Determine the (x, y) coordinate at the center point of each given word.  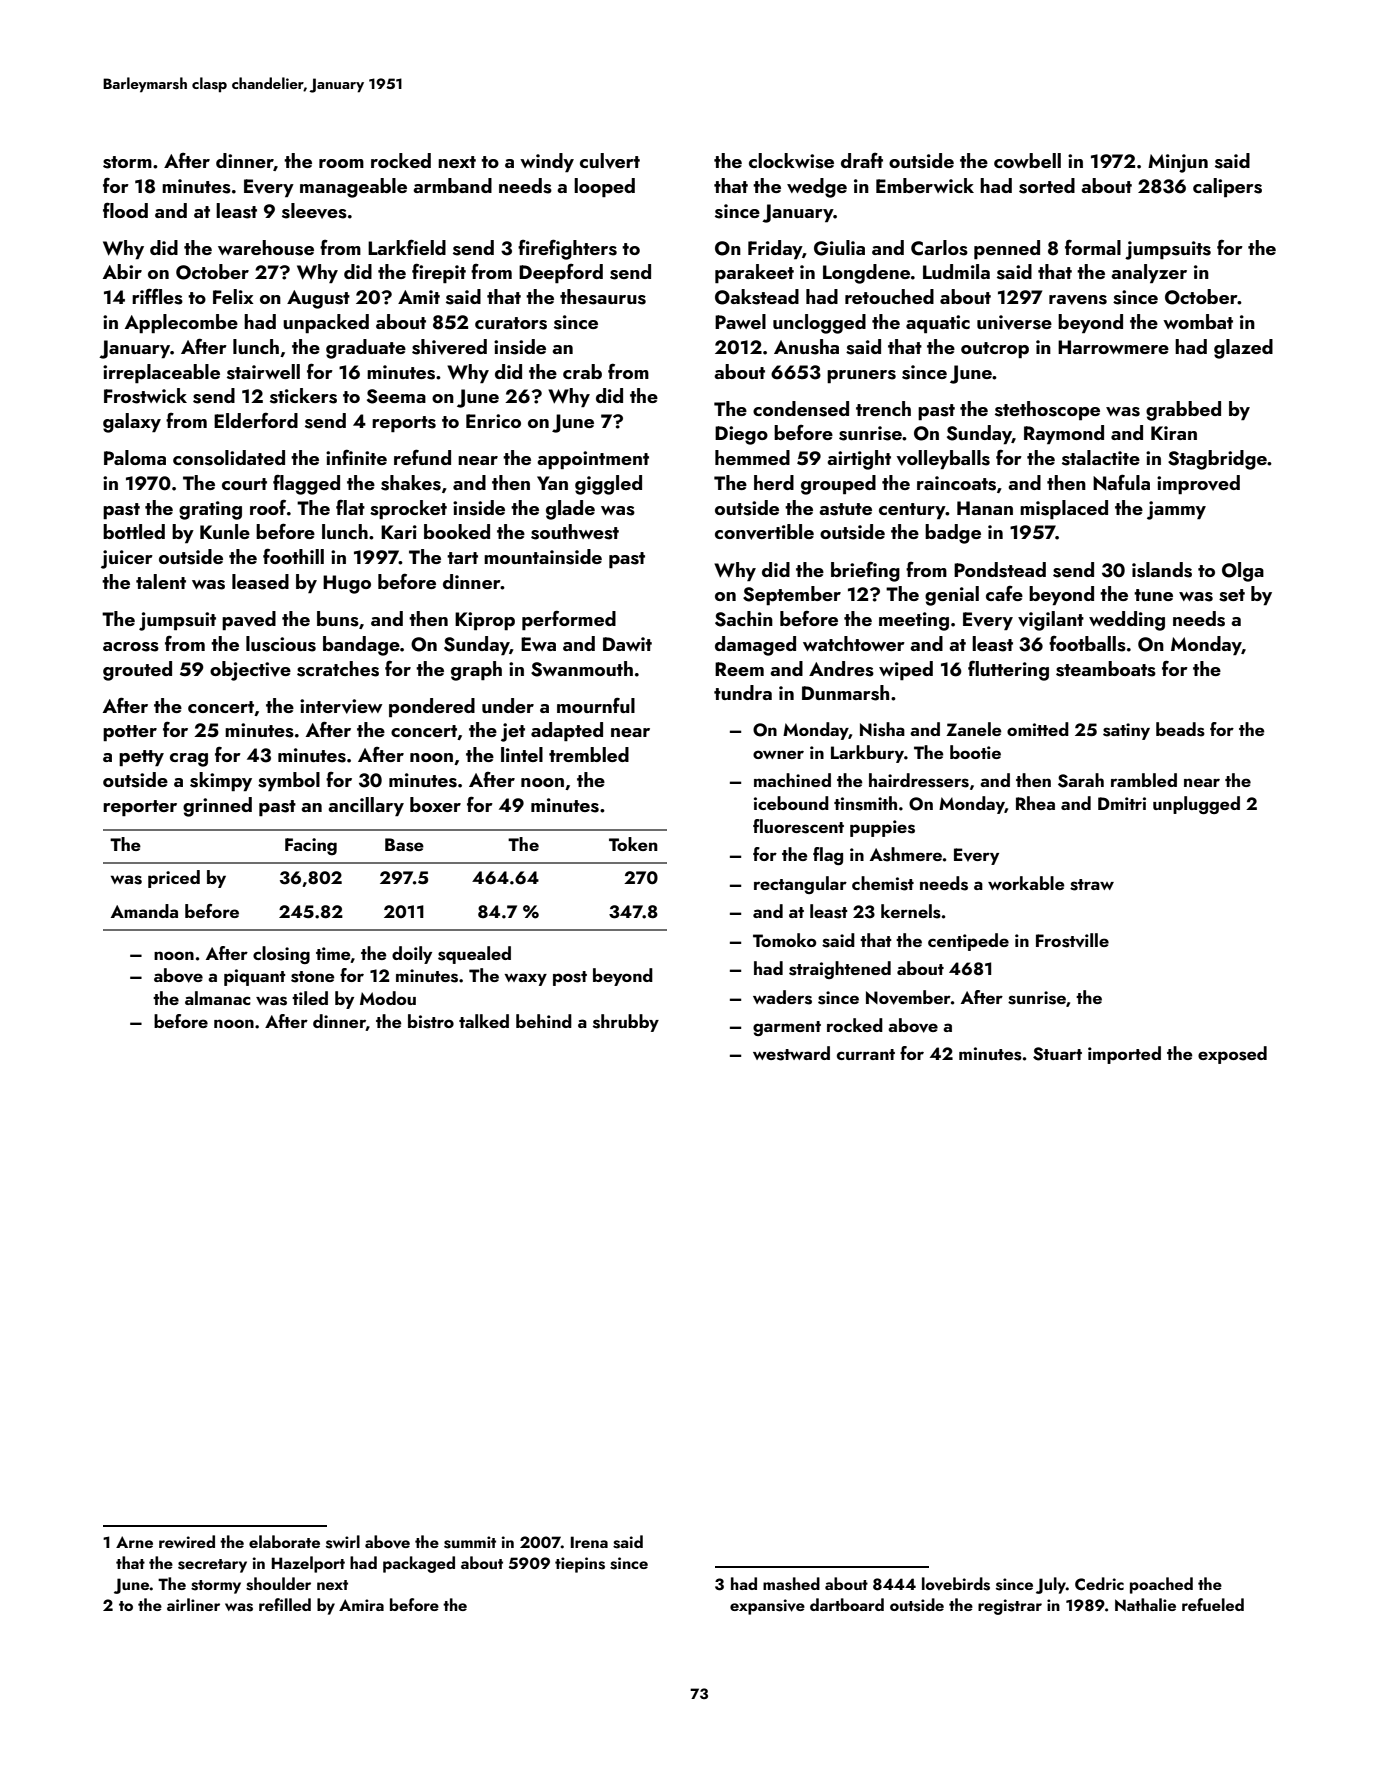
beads (1180, 729)
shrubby (626, 1023)
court (244, 484)
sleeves (314, 211)
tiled (310, 998)
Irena (589, 1542)
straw (1092, 885)
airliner (193, 1604)
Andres (841, 669)
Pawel (740, 321)
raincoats (956, 483)
